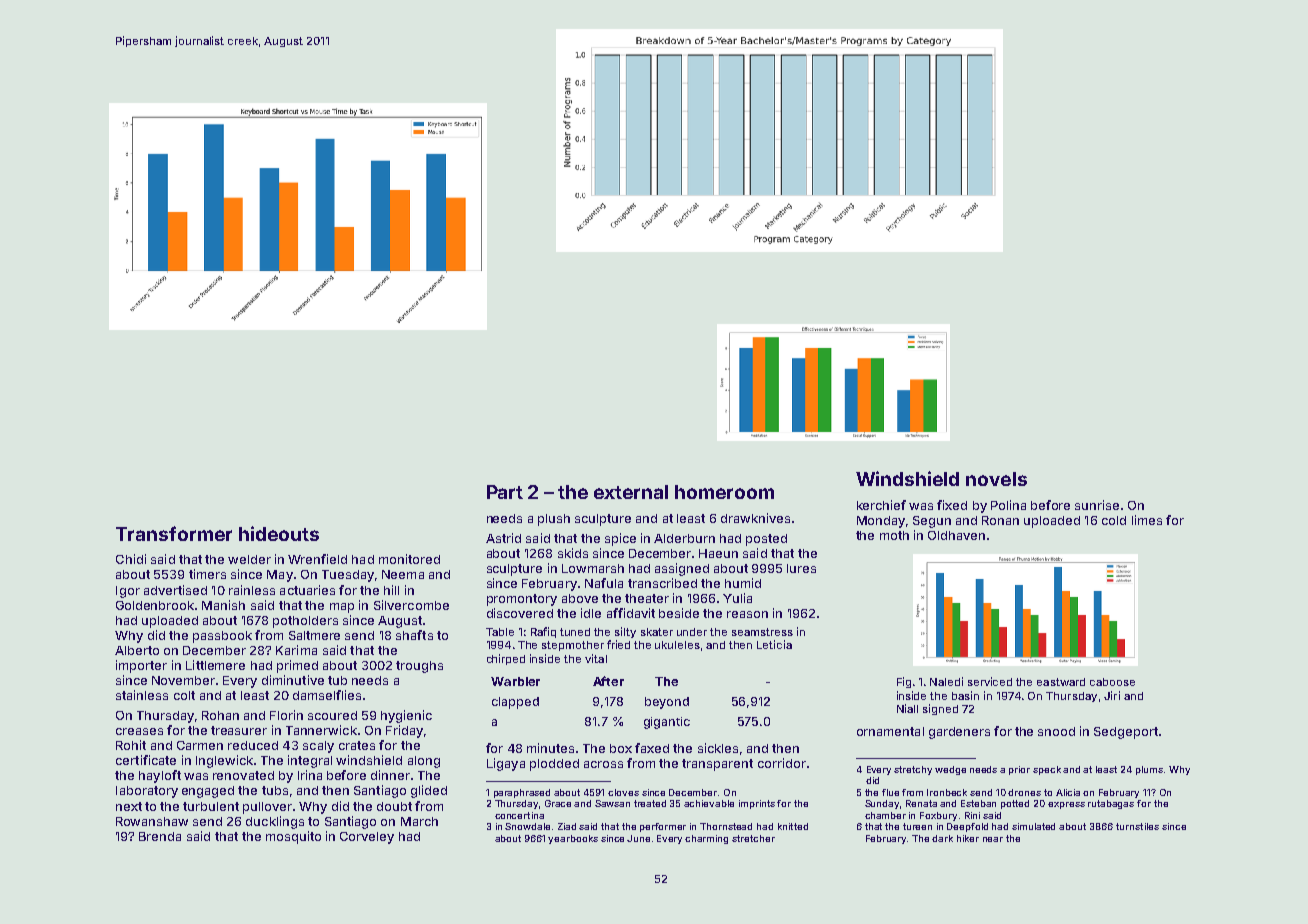  Describe the element at coordinates (762, 632) in the screenshot. I see `seamstress` at that location.
